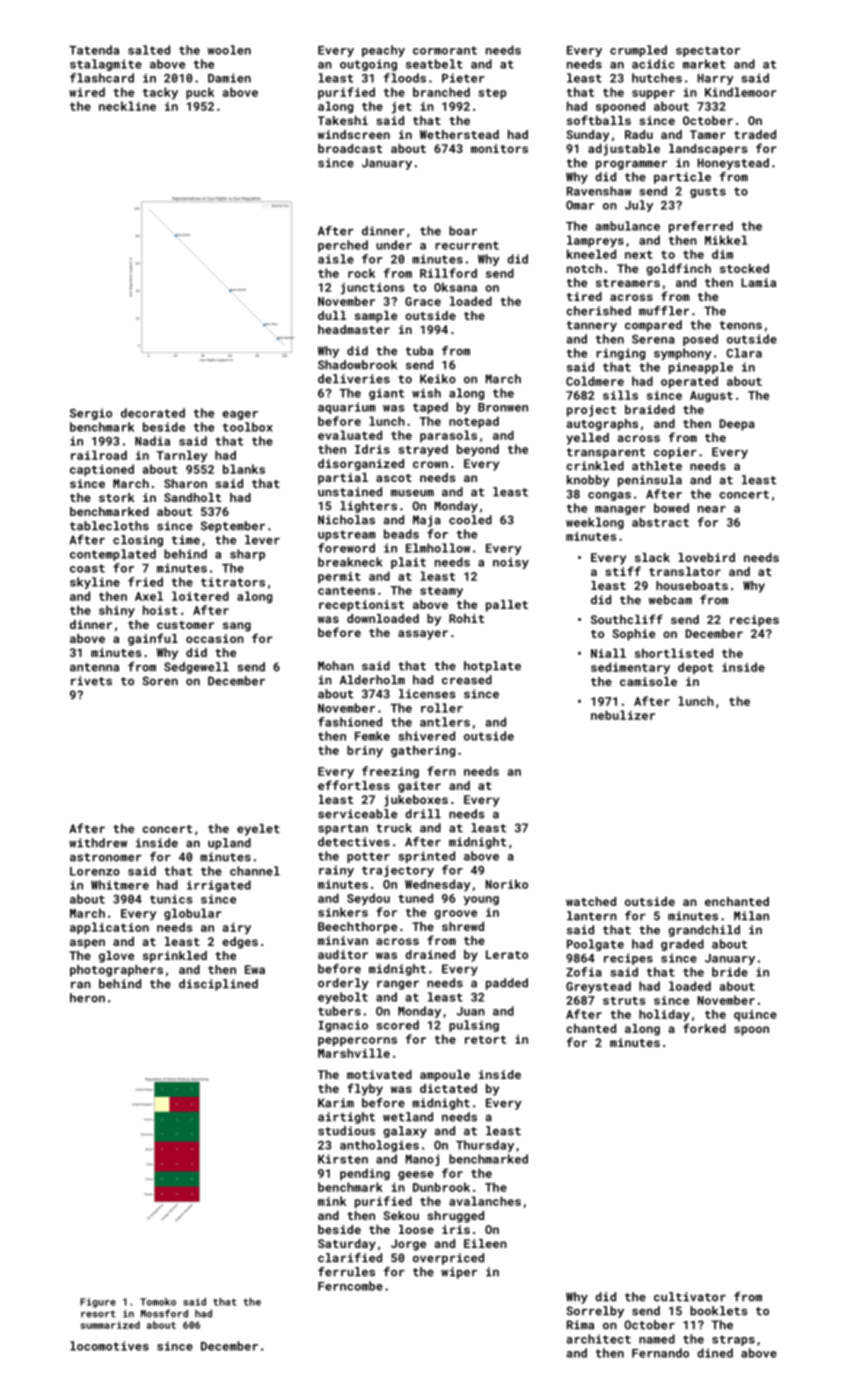 Image resolution: width=849 pixels, height=1400 pixels. What do you see at coordinates (405, 1132) in the page?
I see `galaxy` at bounding box center [405, 1132].
